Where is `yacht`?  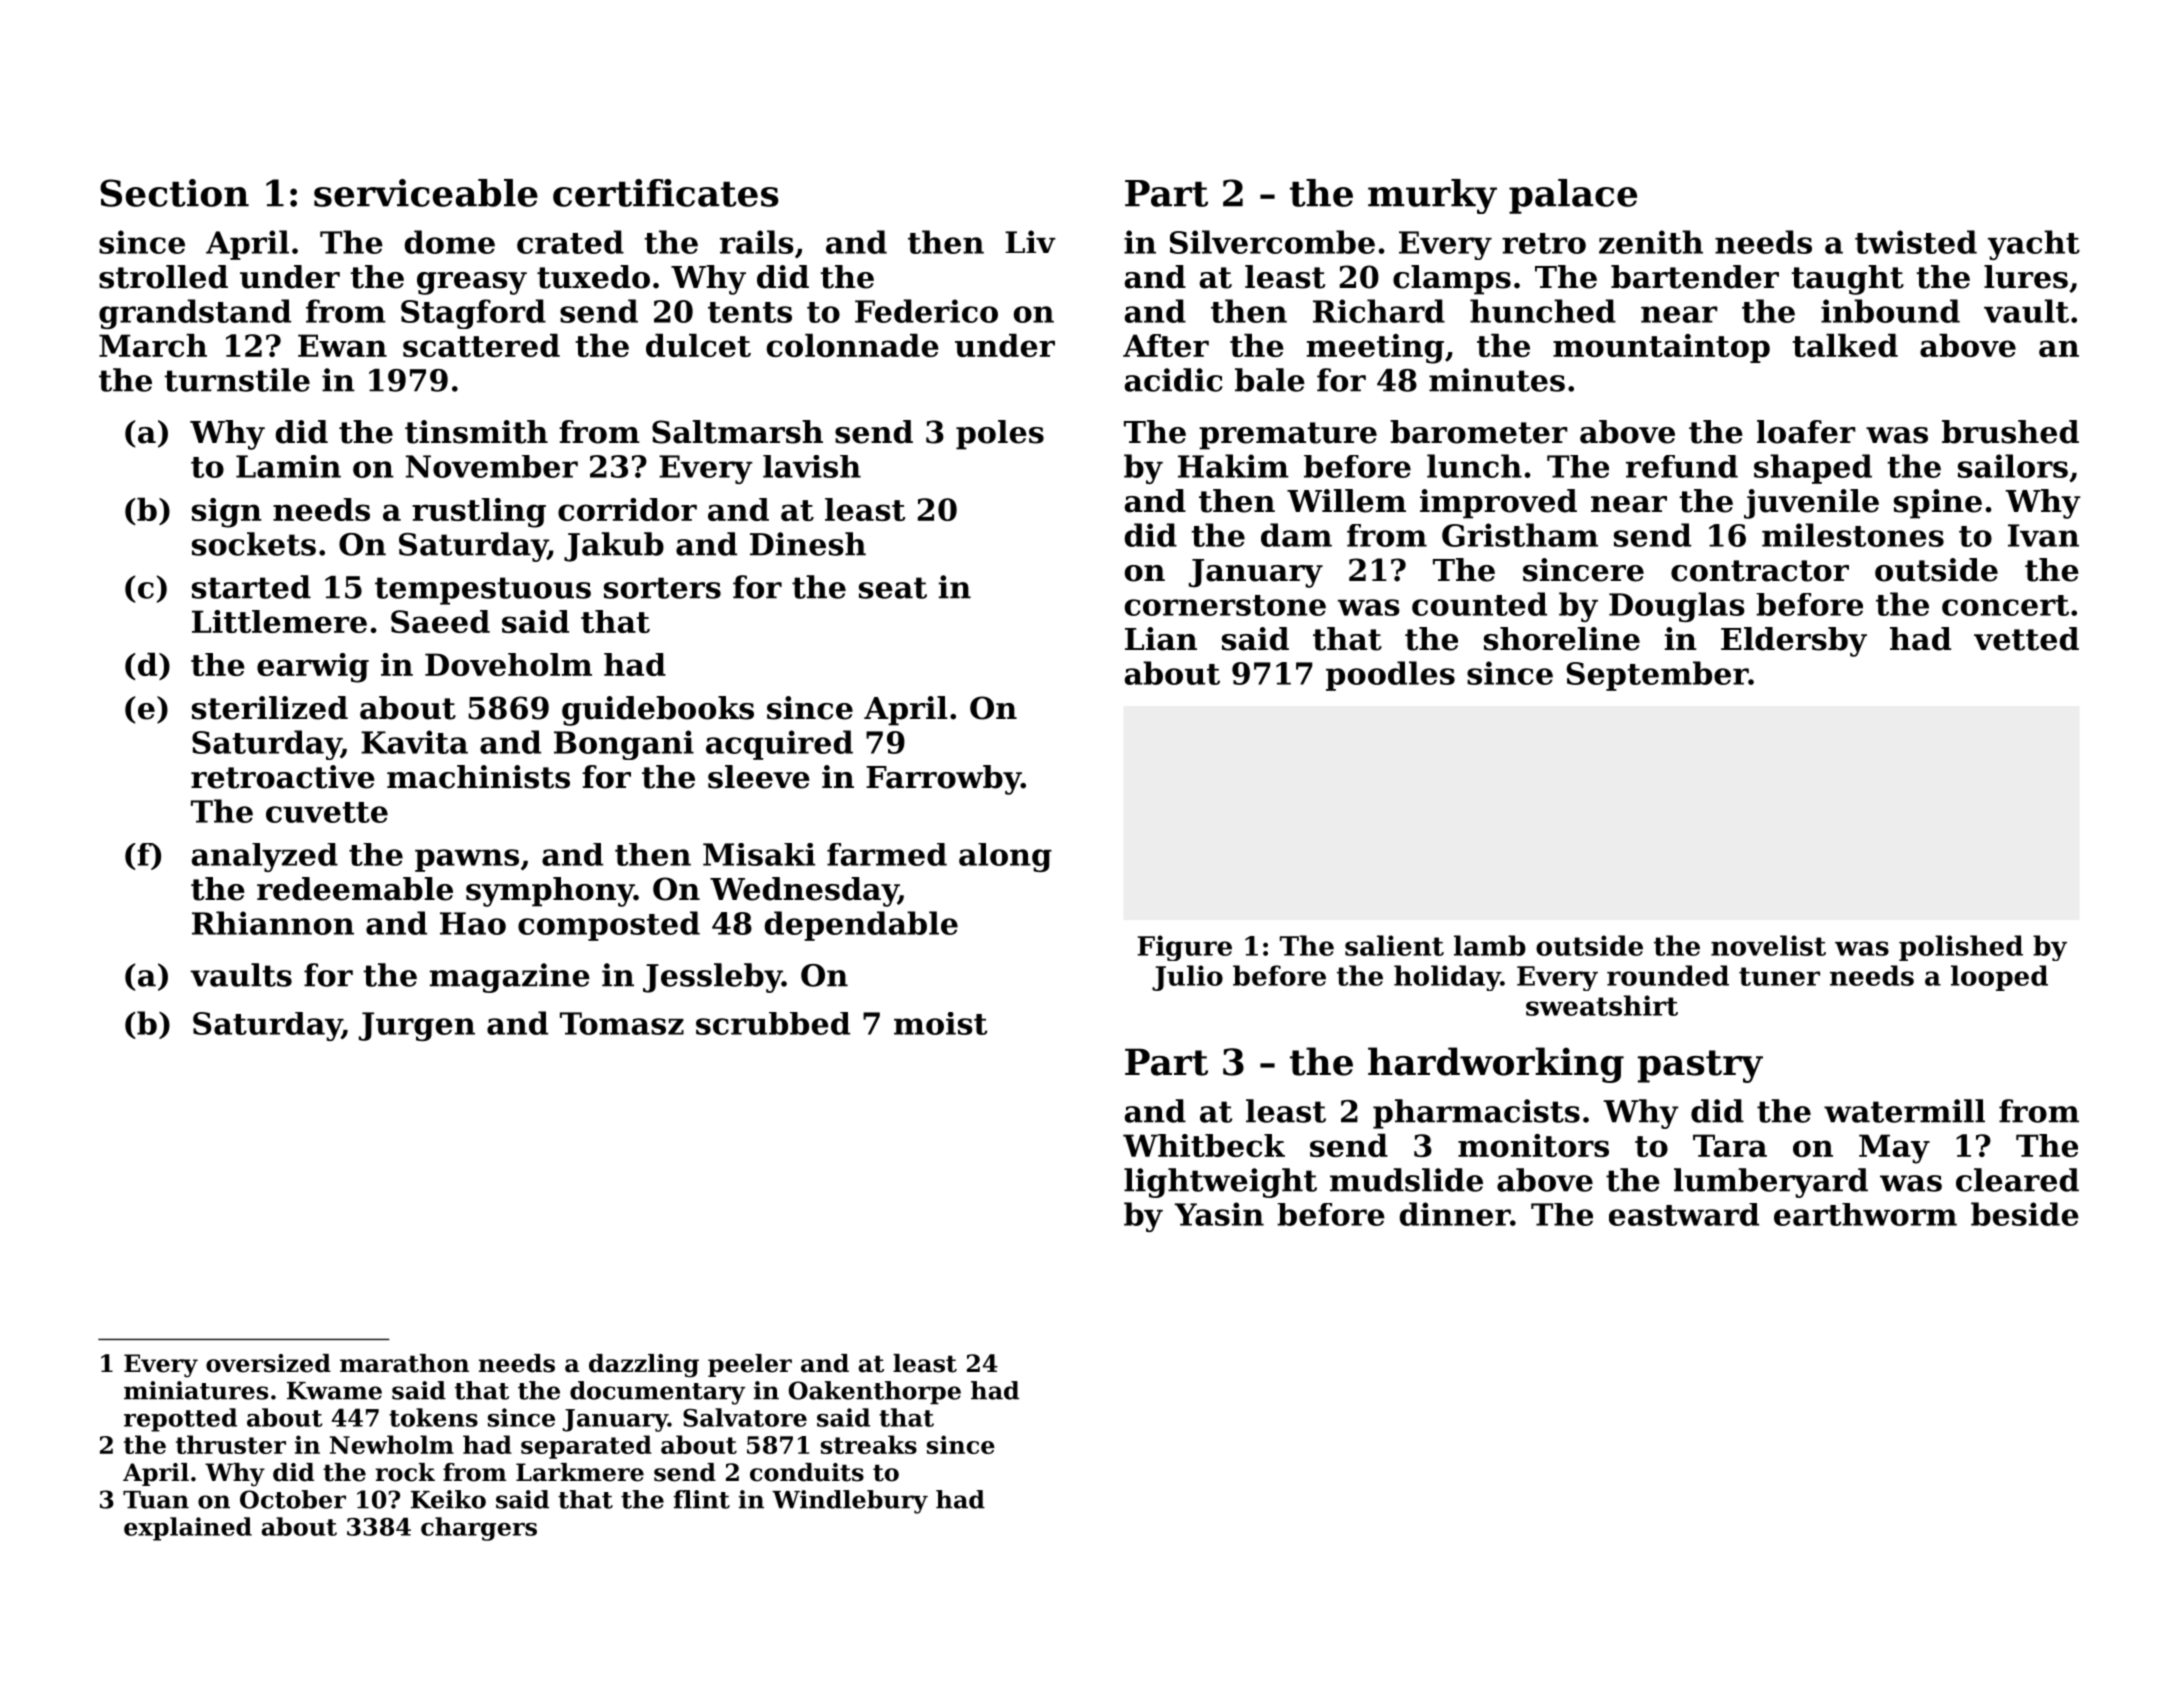
yacht is located at coordinates (2034, 245).
